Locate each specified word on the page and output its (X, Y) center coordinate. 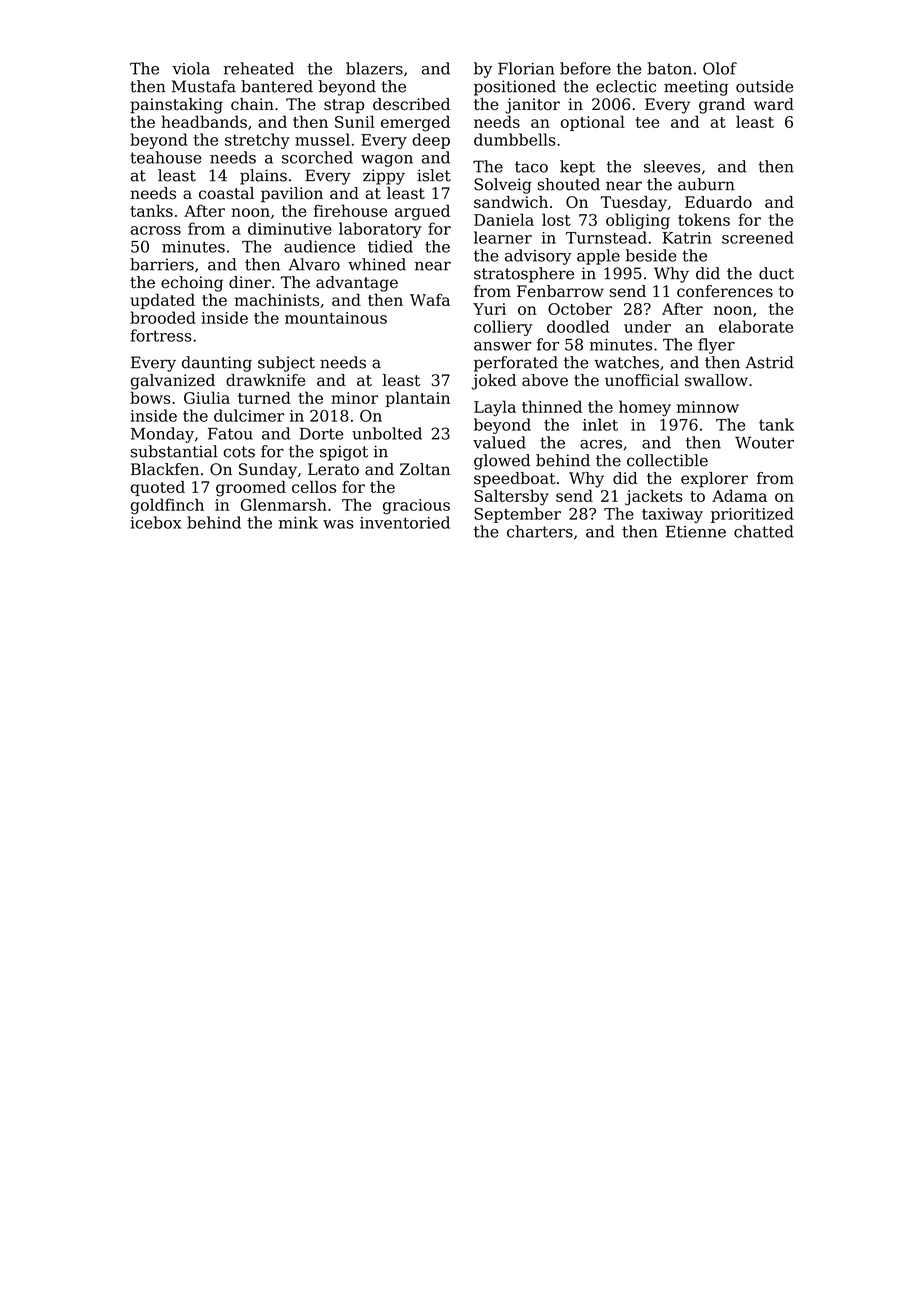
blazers (374, 68)
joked (494, 382)
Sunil (355, 121)
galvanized (173, 382)
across (156, 230)
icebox (155, 522)
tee (647, 122)
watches (626, 362)
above (545, 380)
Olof (720, 68)
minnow (708, 407)
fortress (160, 335)
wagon (387, 161)
